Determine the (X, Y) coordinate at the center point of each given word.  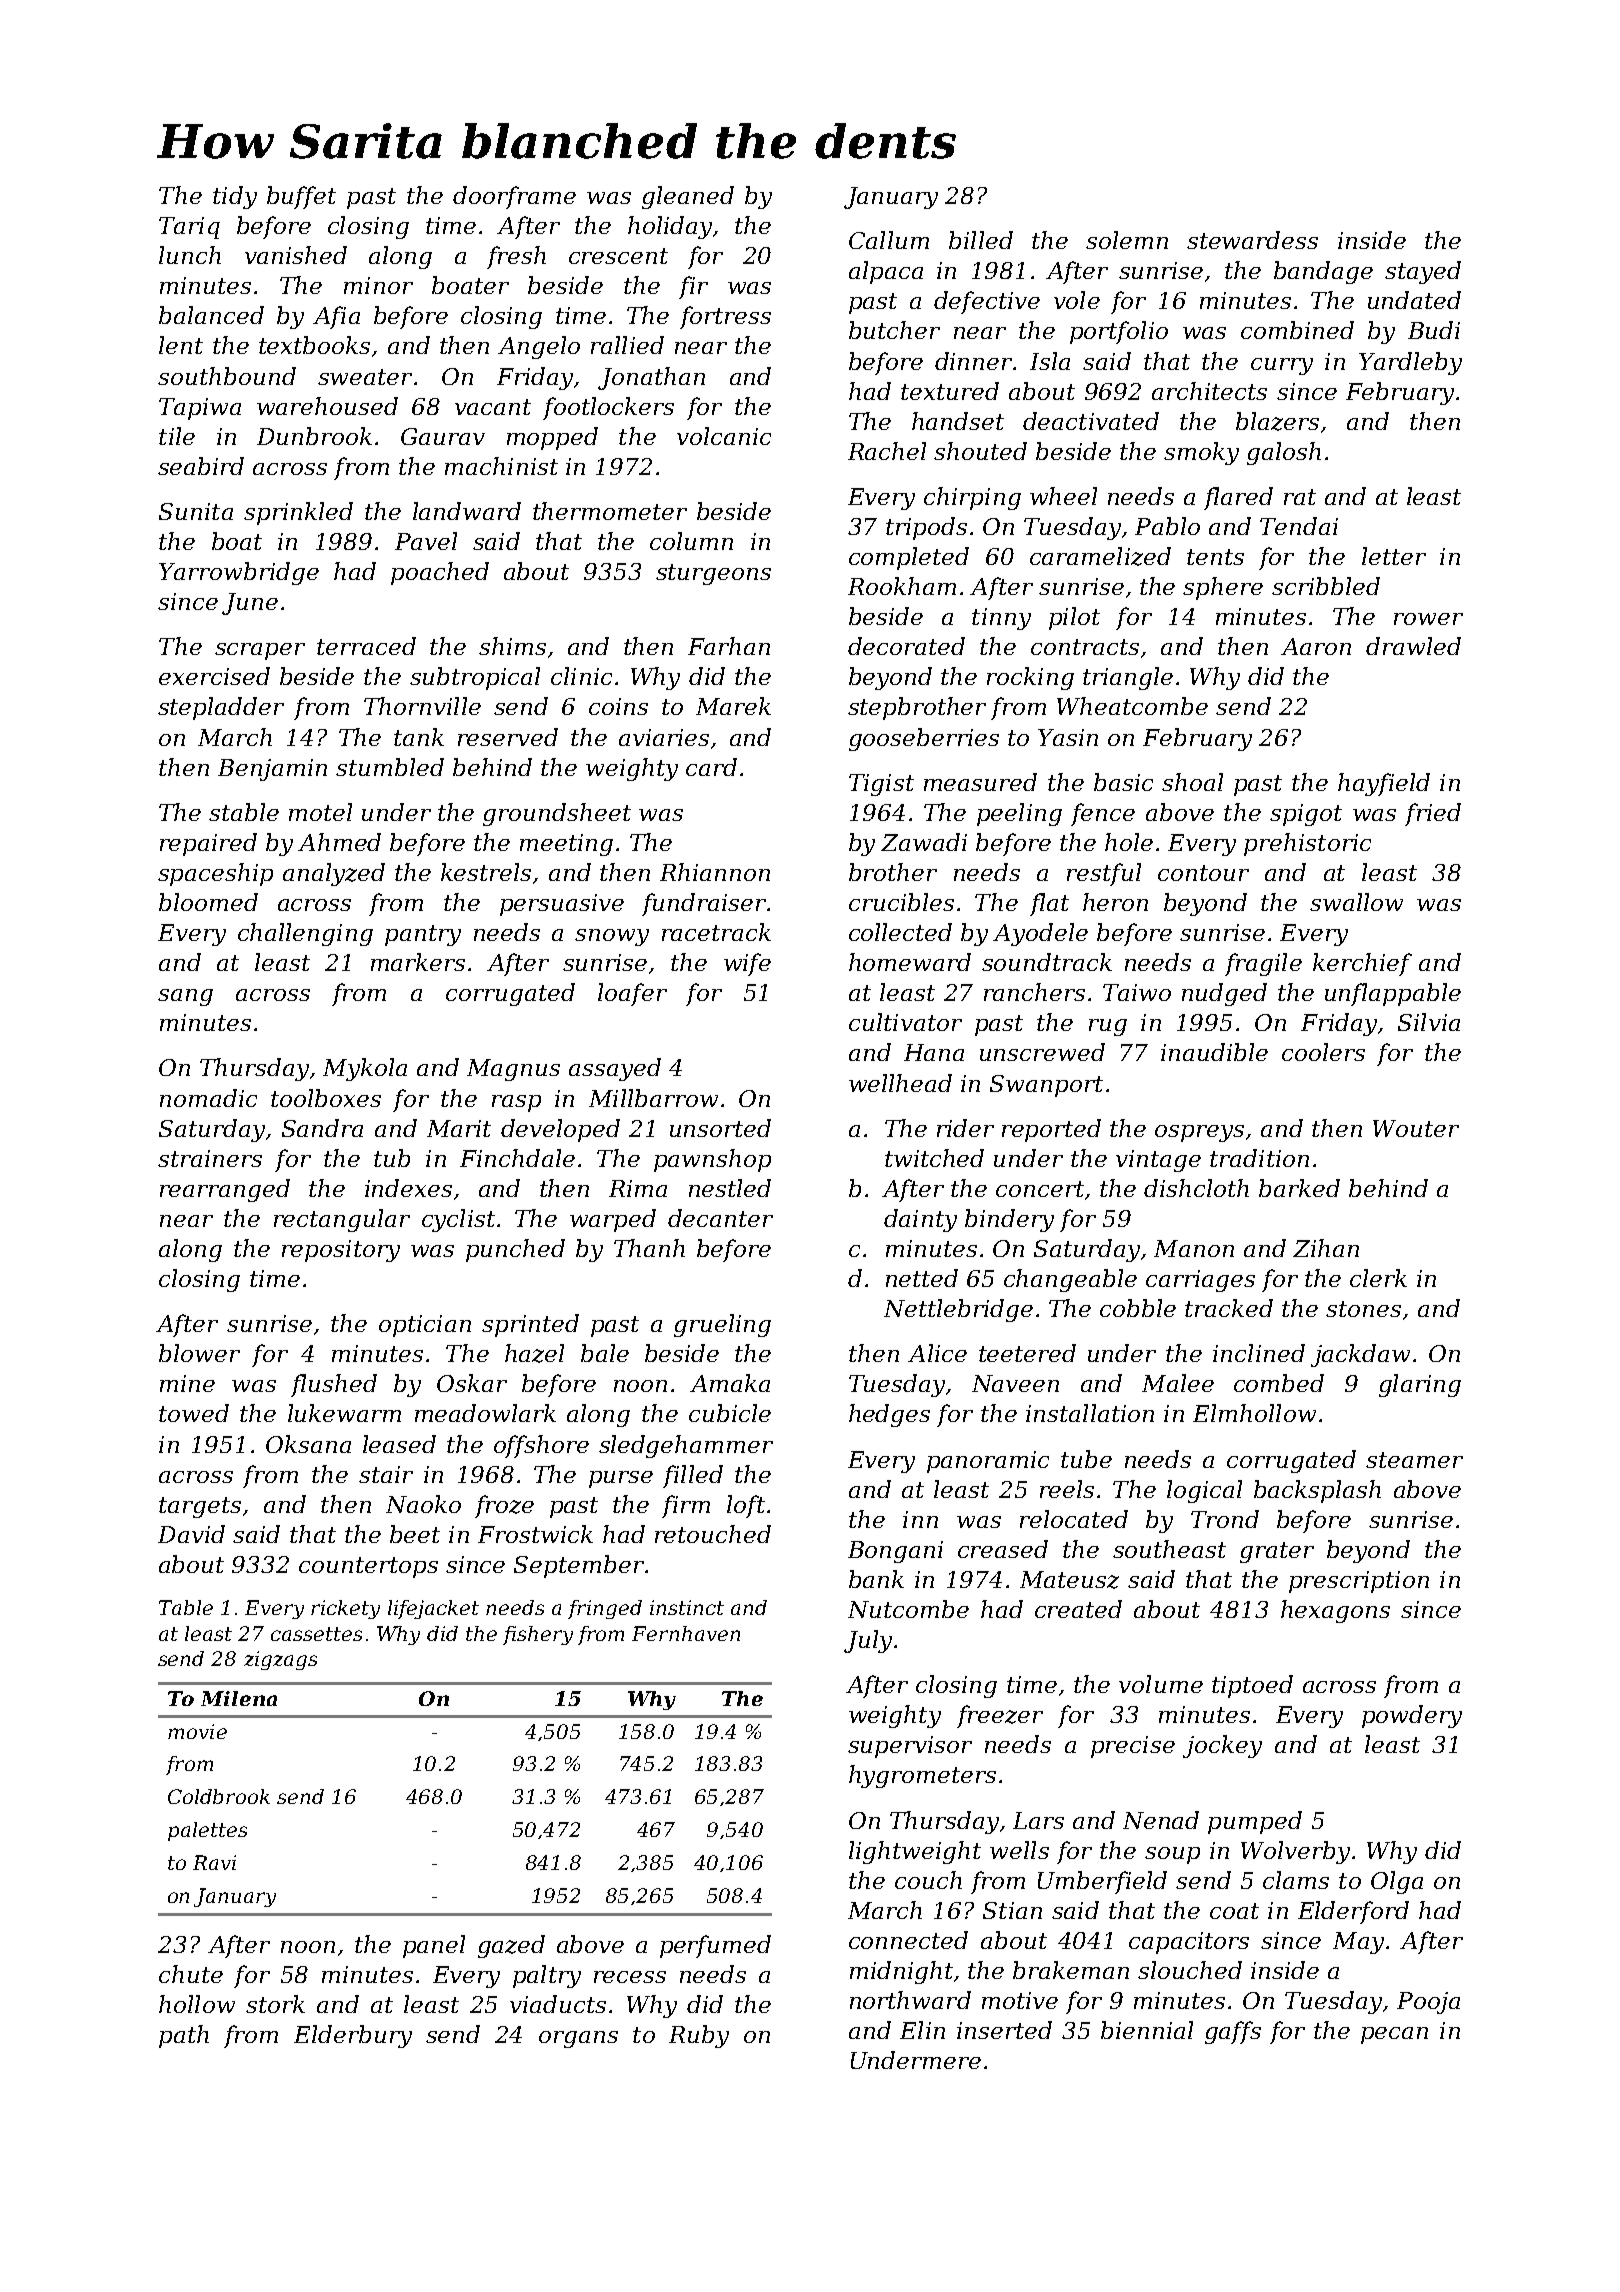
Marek (733, 706)
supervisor (910, 1747)
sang (185, 997)
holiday (670, 227)
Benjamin (272, 770)
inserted (1004, 2030)
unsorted (720, 1128)
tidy (235, 197)
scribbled (1326, 586)
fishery (538, 1635)
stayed (1423, 272)
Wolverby (1295, 1852)
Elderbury (353, 2036)
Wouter (1416, 1128)
